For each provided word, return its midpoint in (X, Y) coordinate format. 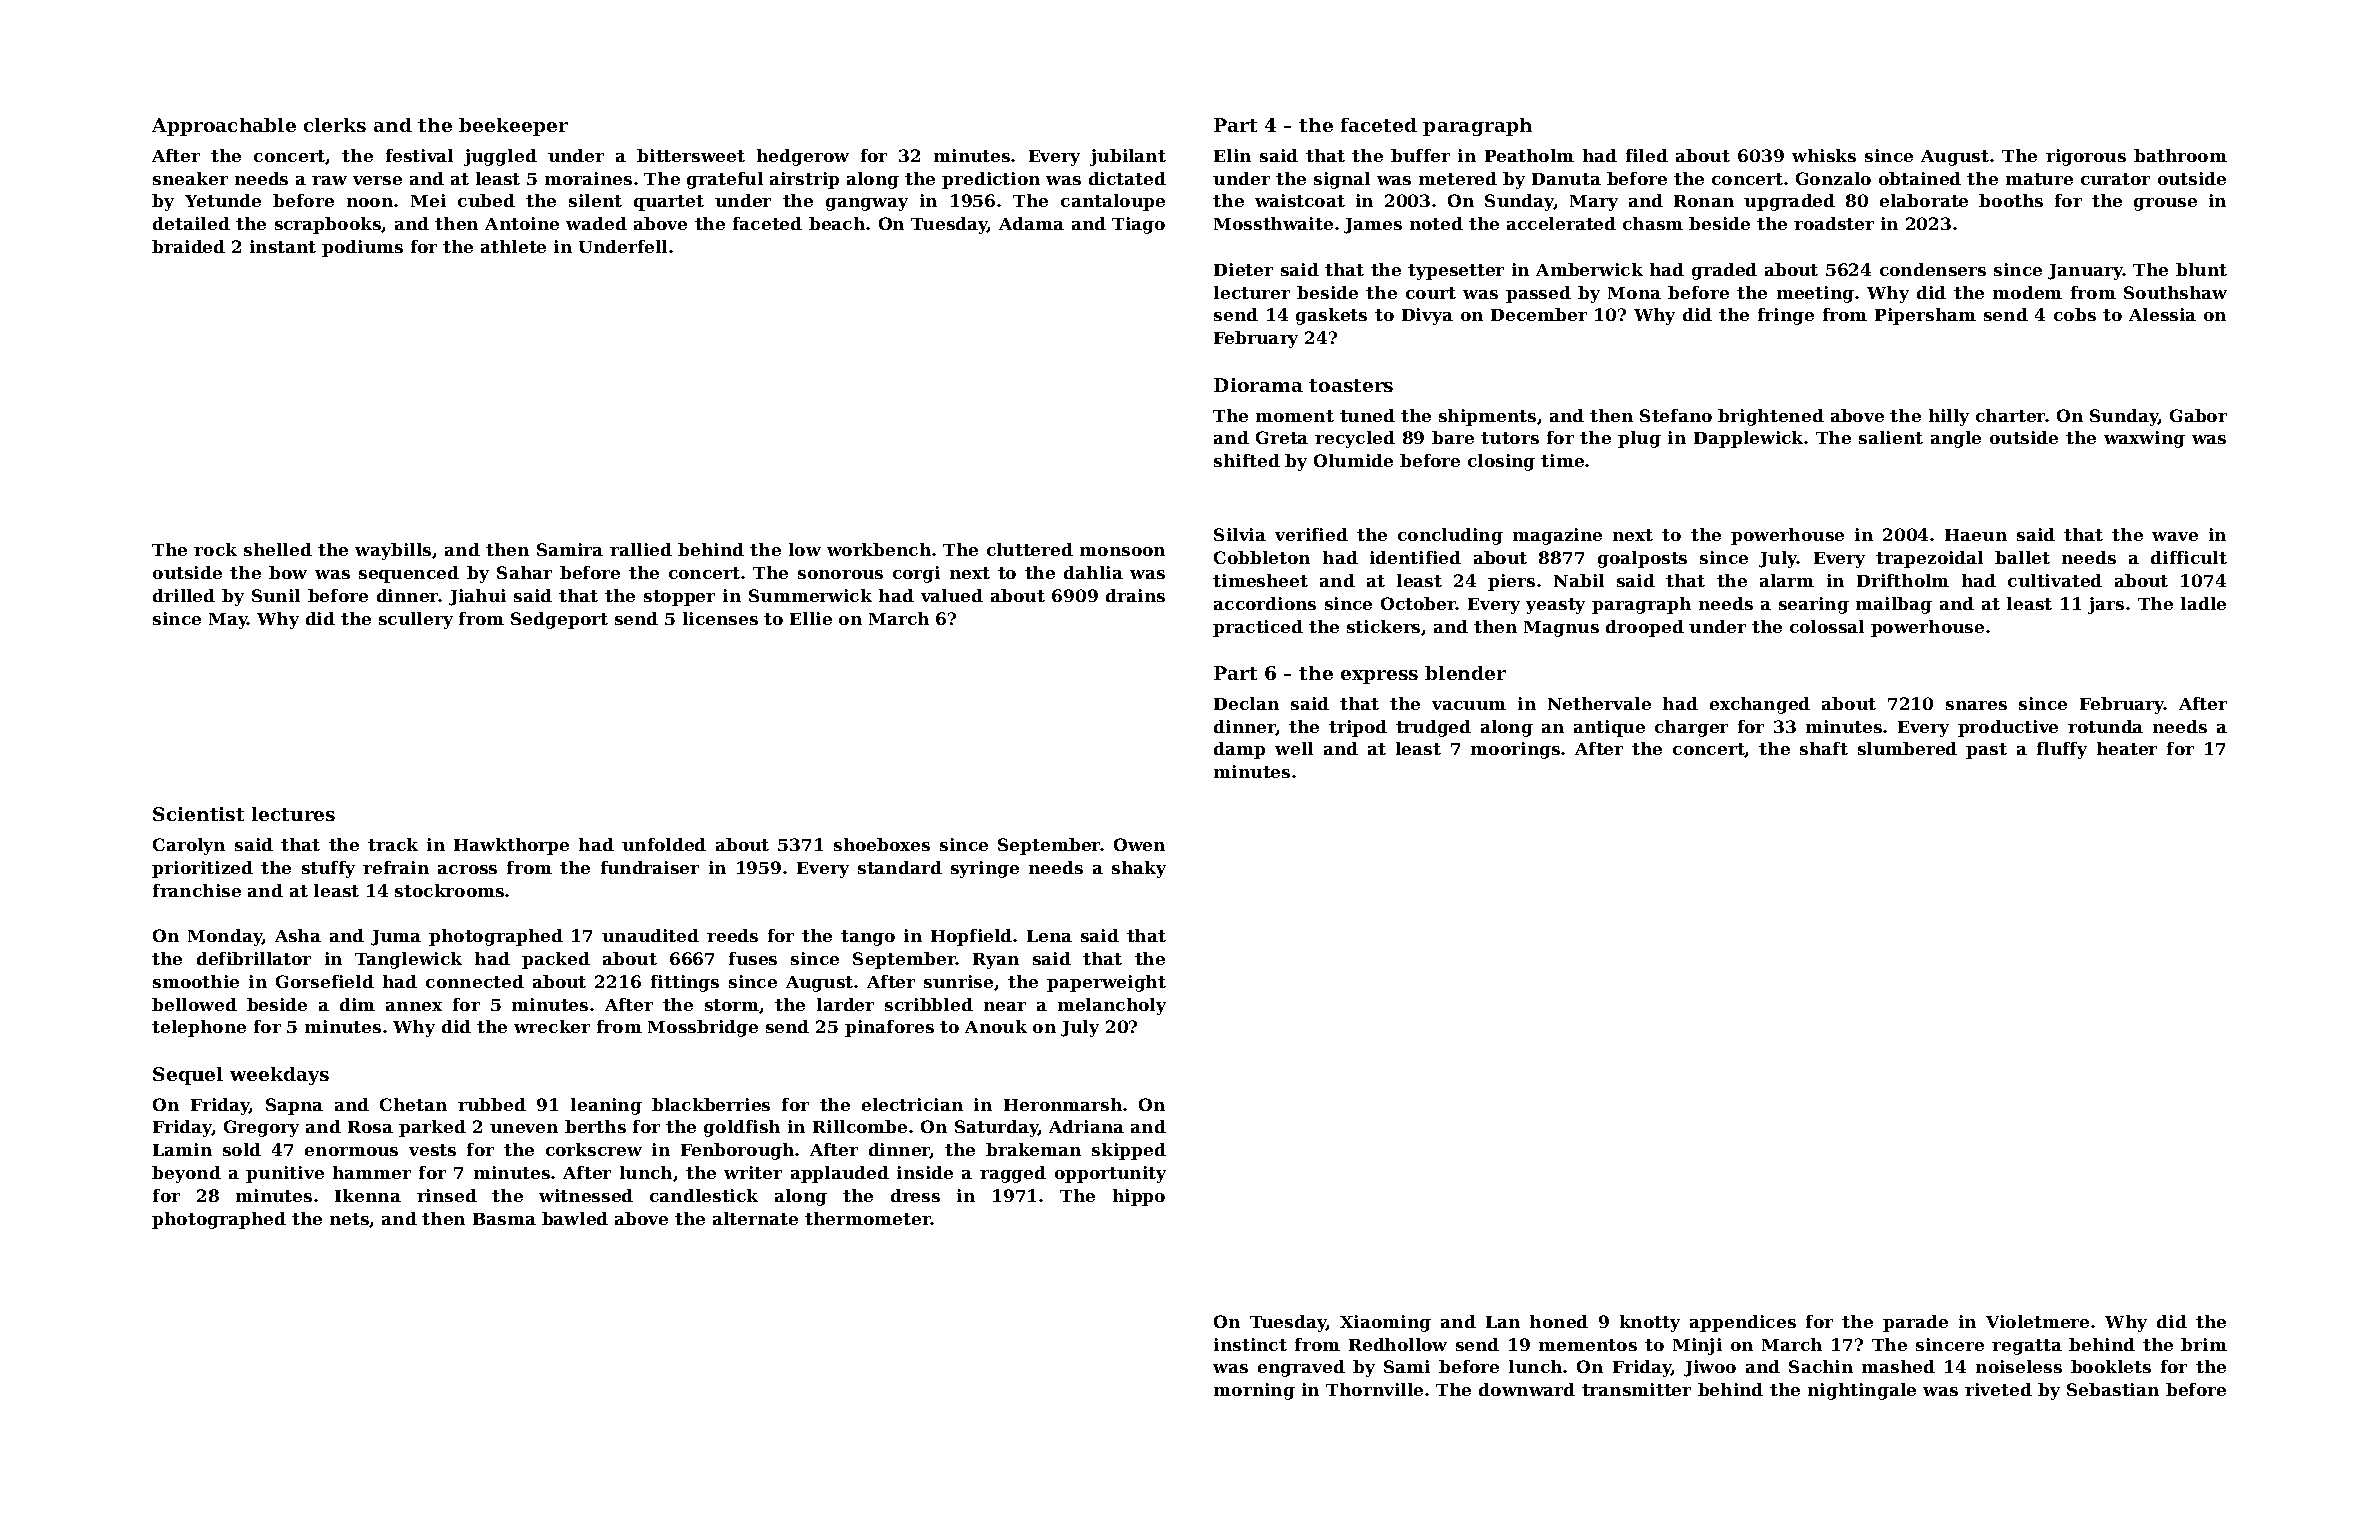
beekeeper (513, 127)
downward (1527, 1389)
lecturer (1252, 292)
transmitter (1636, 1389)
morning (1254, 1391)
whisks (1824, 155)
